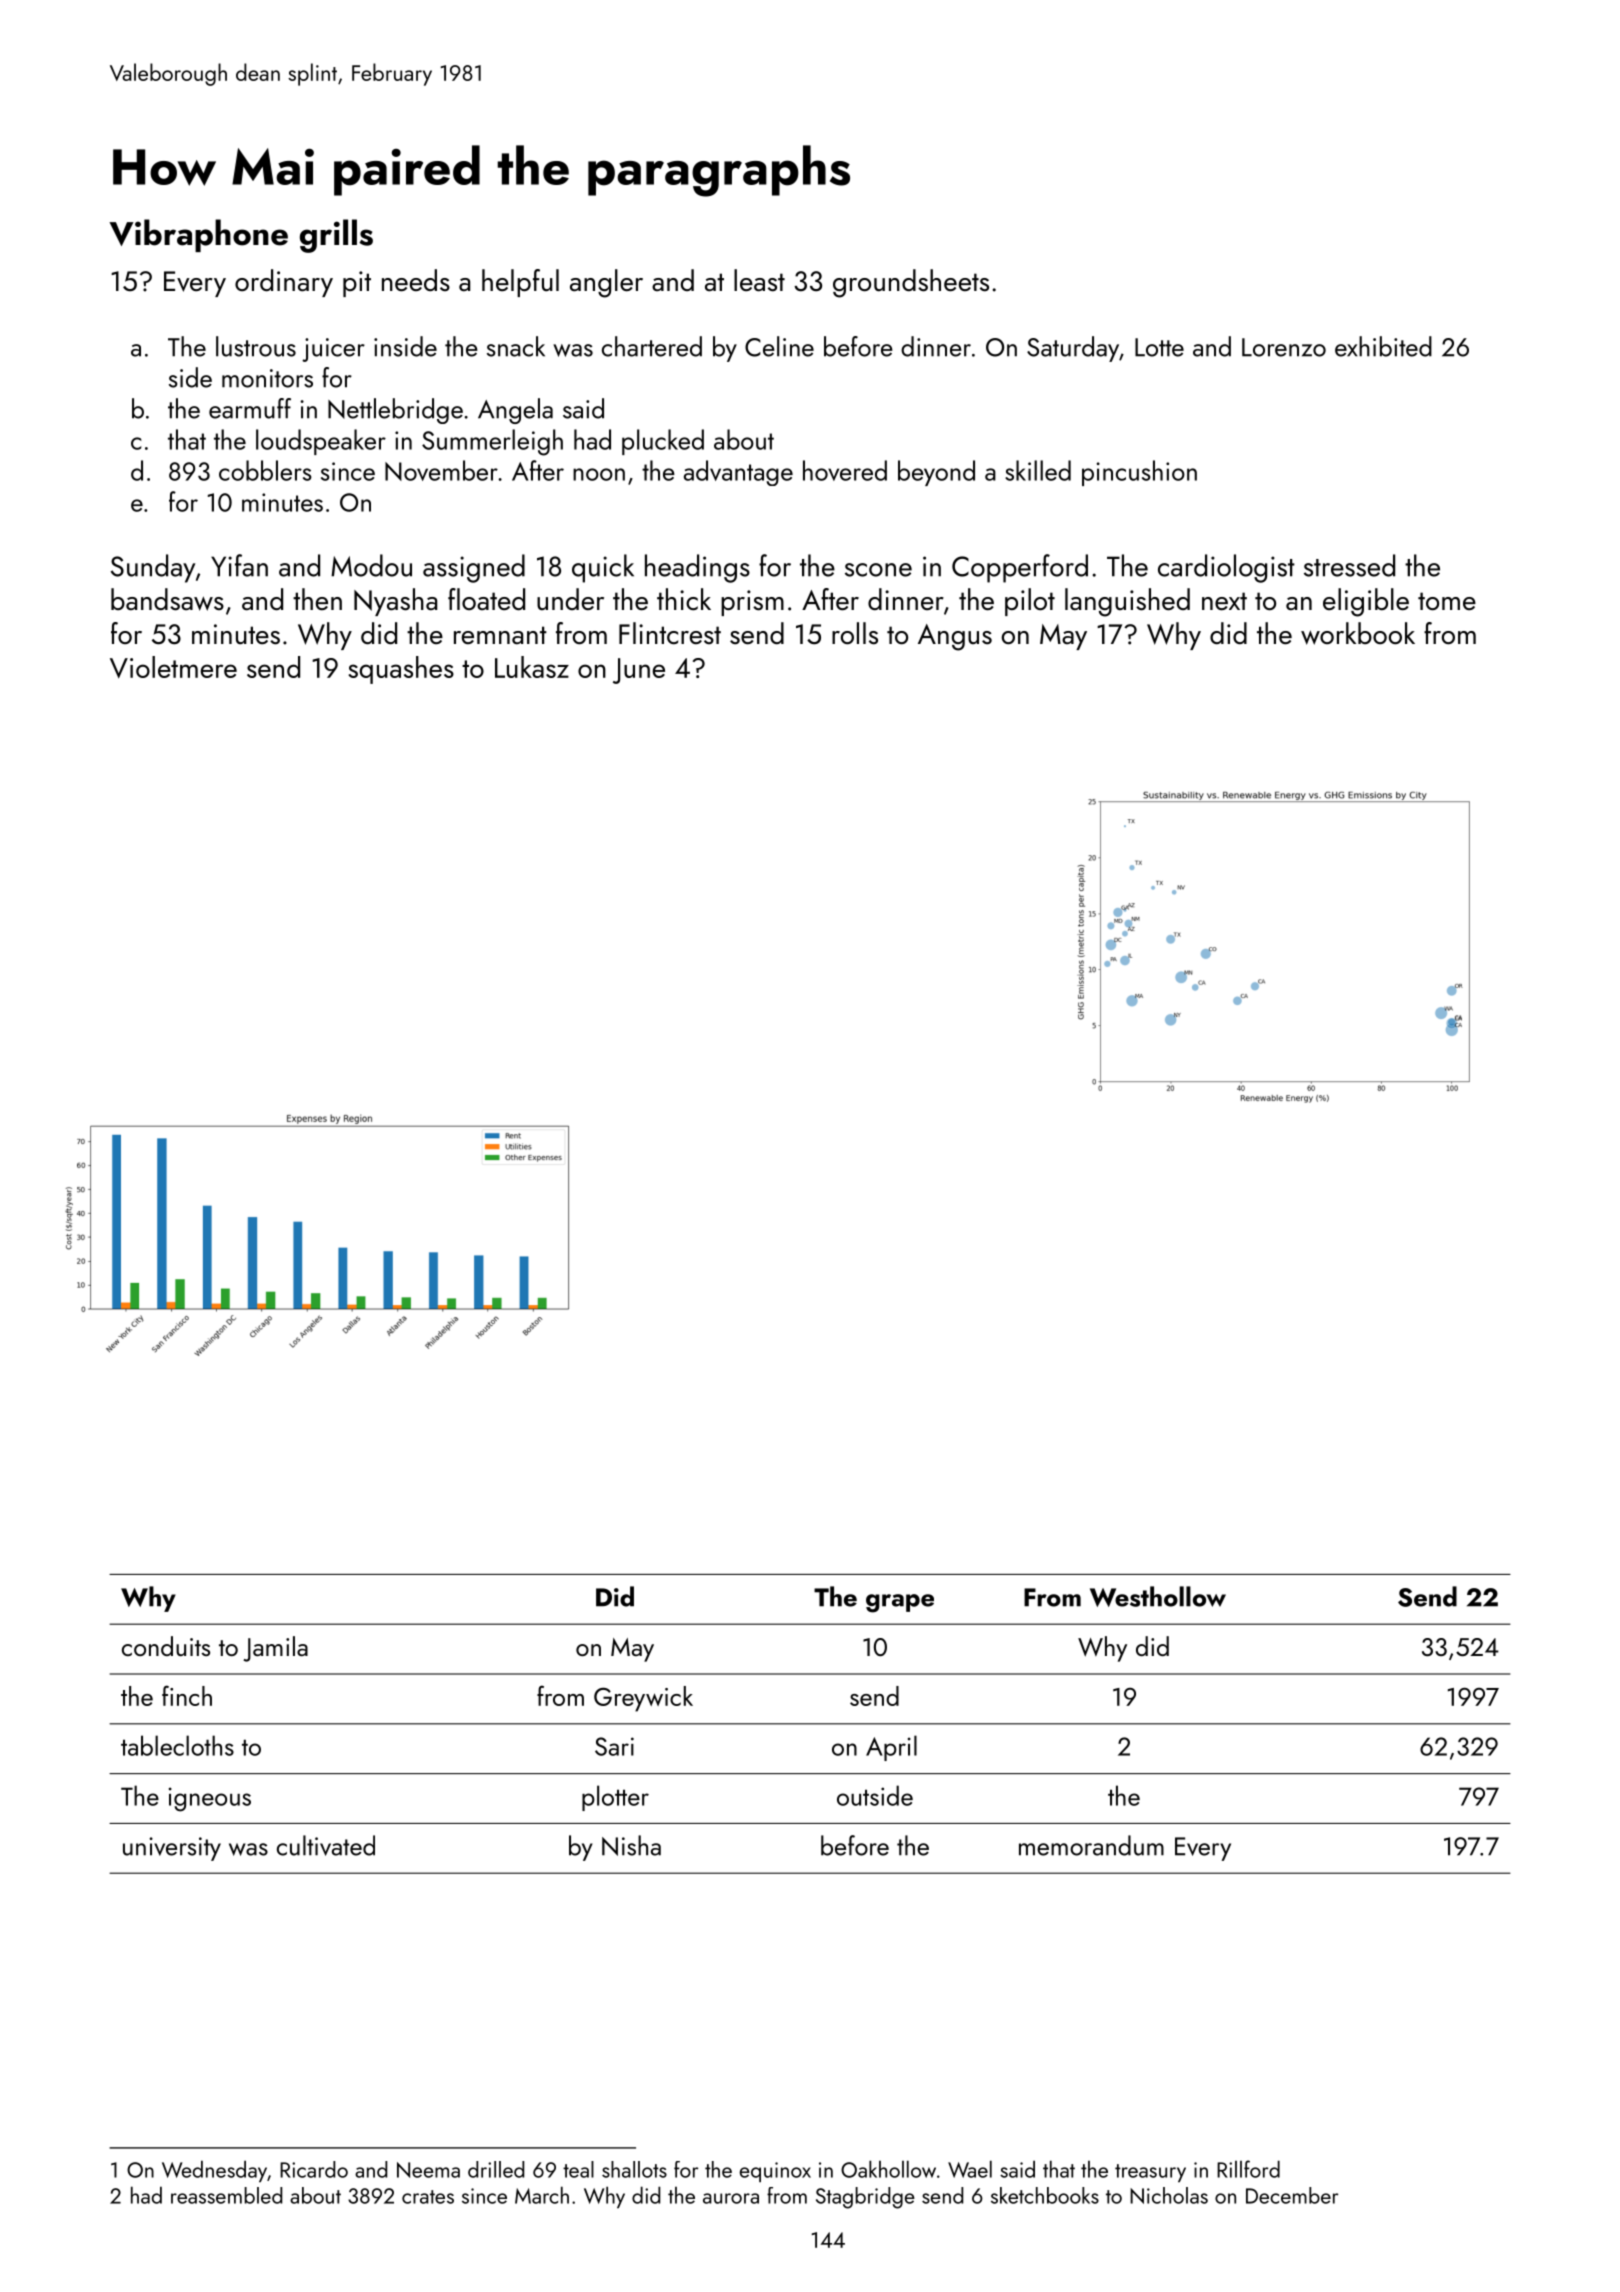  Describe the element at coordinates (532, 667) in the document. I see `Lukasz` at that location.
